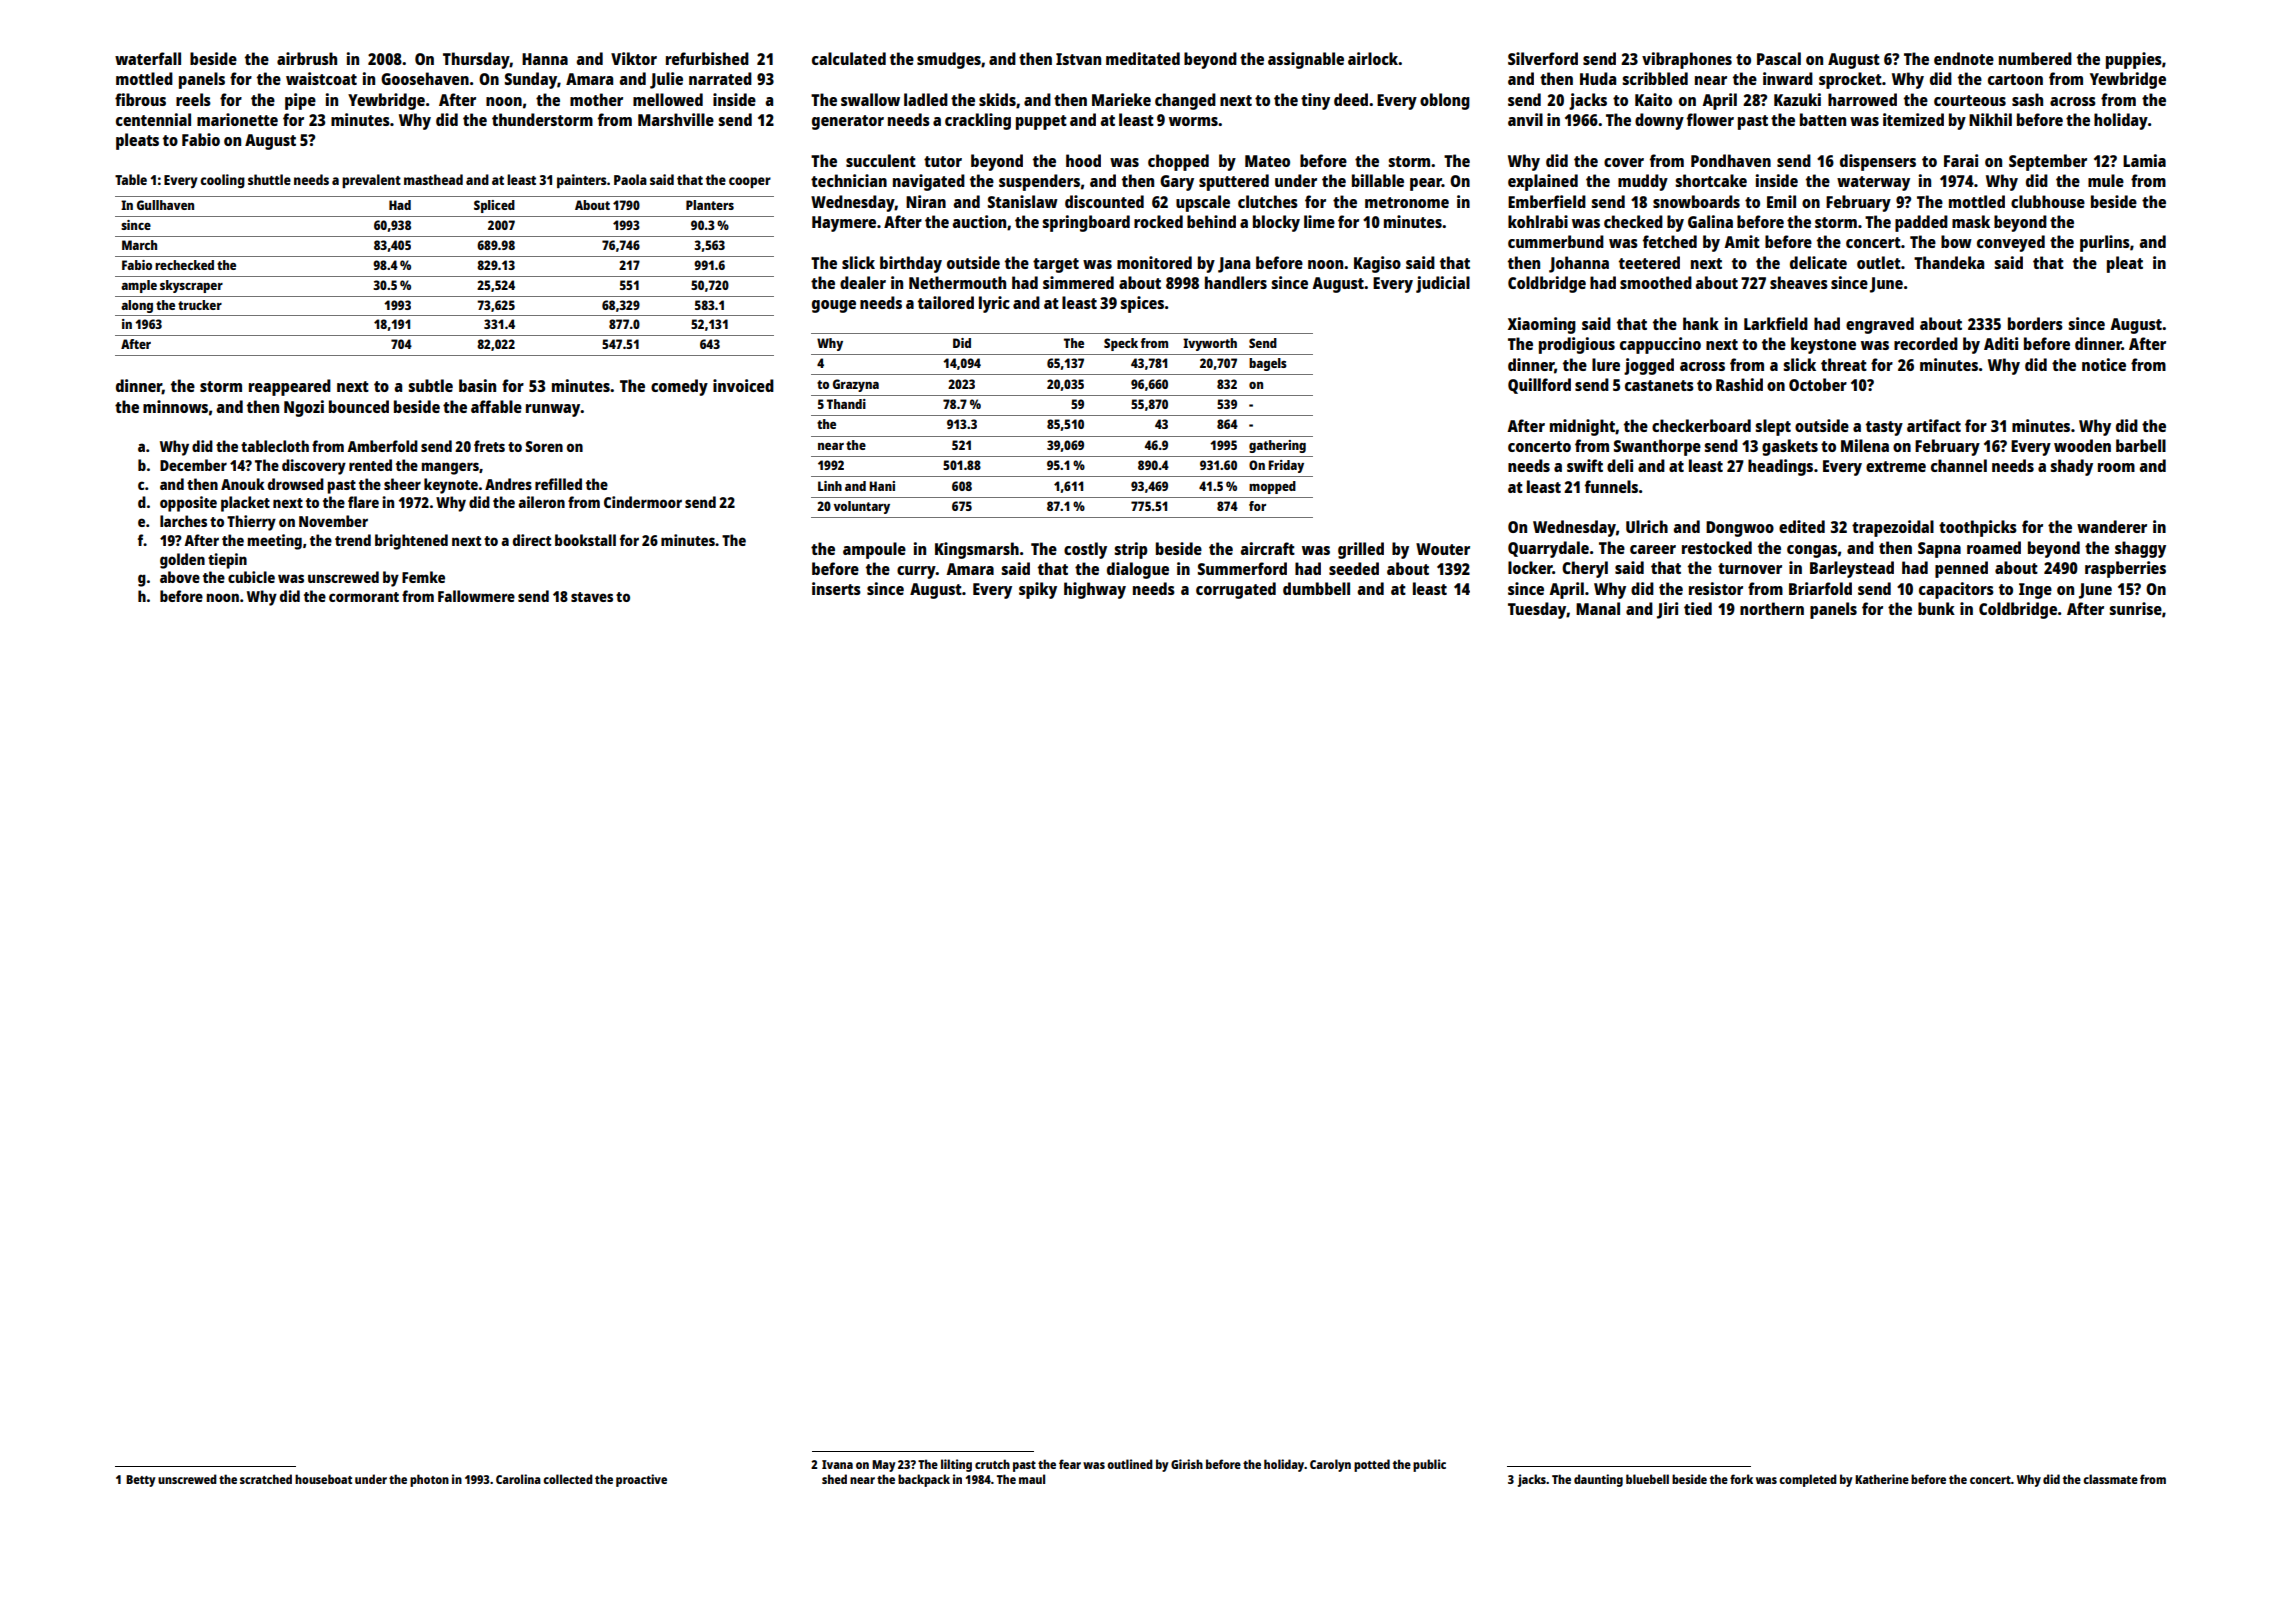 This document has width=2282, height=1614. Describe the element at coordinates (269, 179) in the document. I see `shuttle` at that location.
